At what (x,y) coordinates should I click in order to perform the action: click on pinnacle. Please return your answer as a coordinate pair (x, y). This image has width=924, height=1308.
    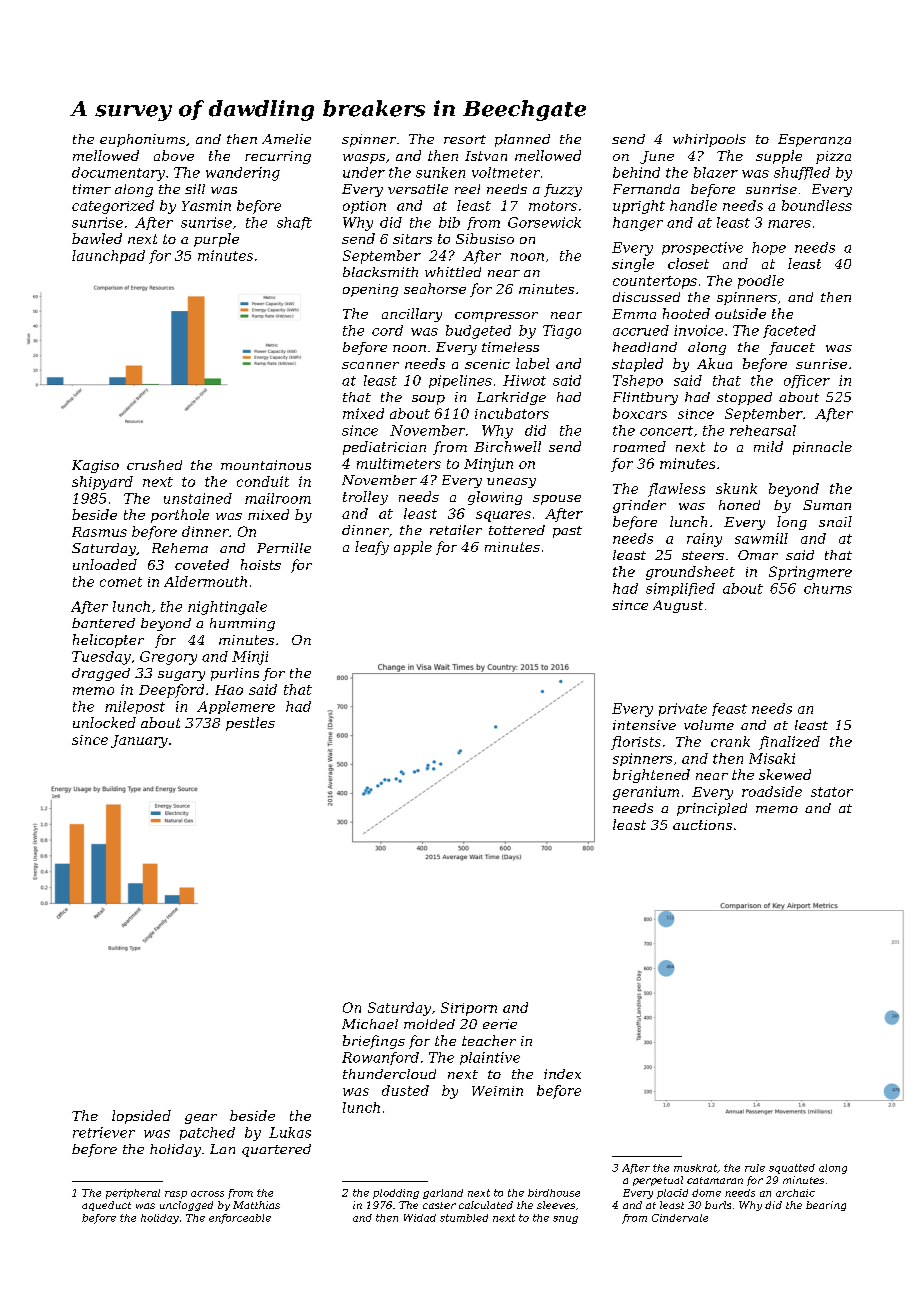
    Looking at the image, I should click on (822, 448).
